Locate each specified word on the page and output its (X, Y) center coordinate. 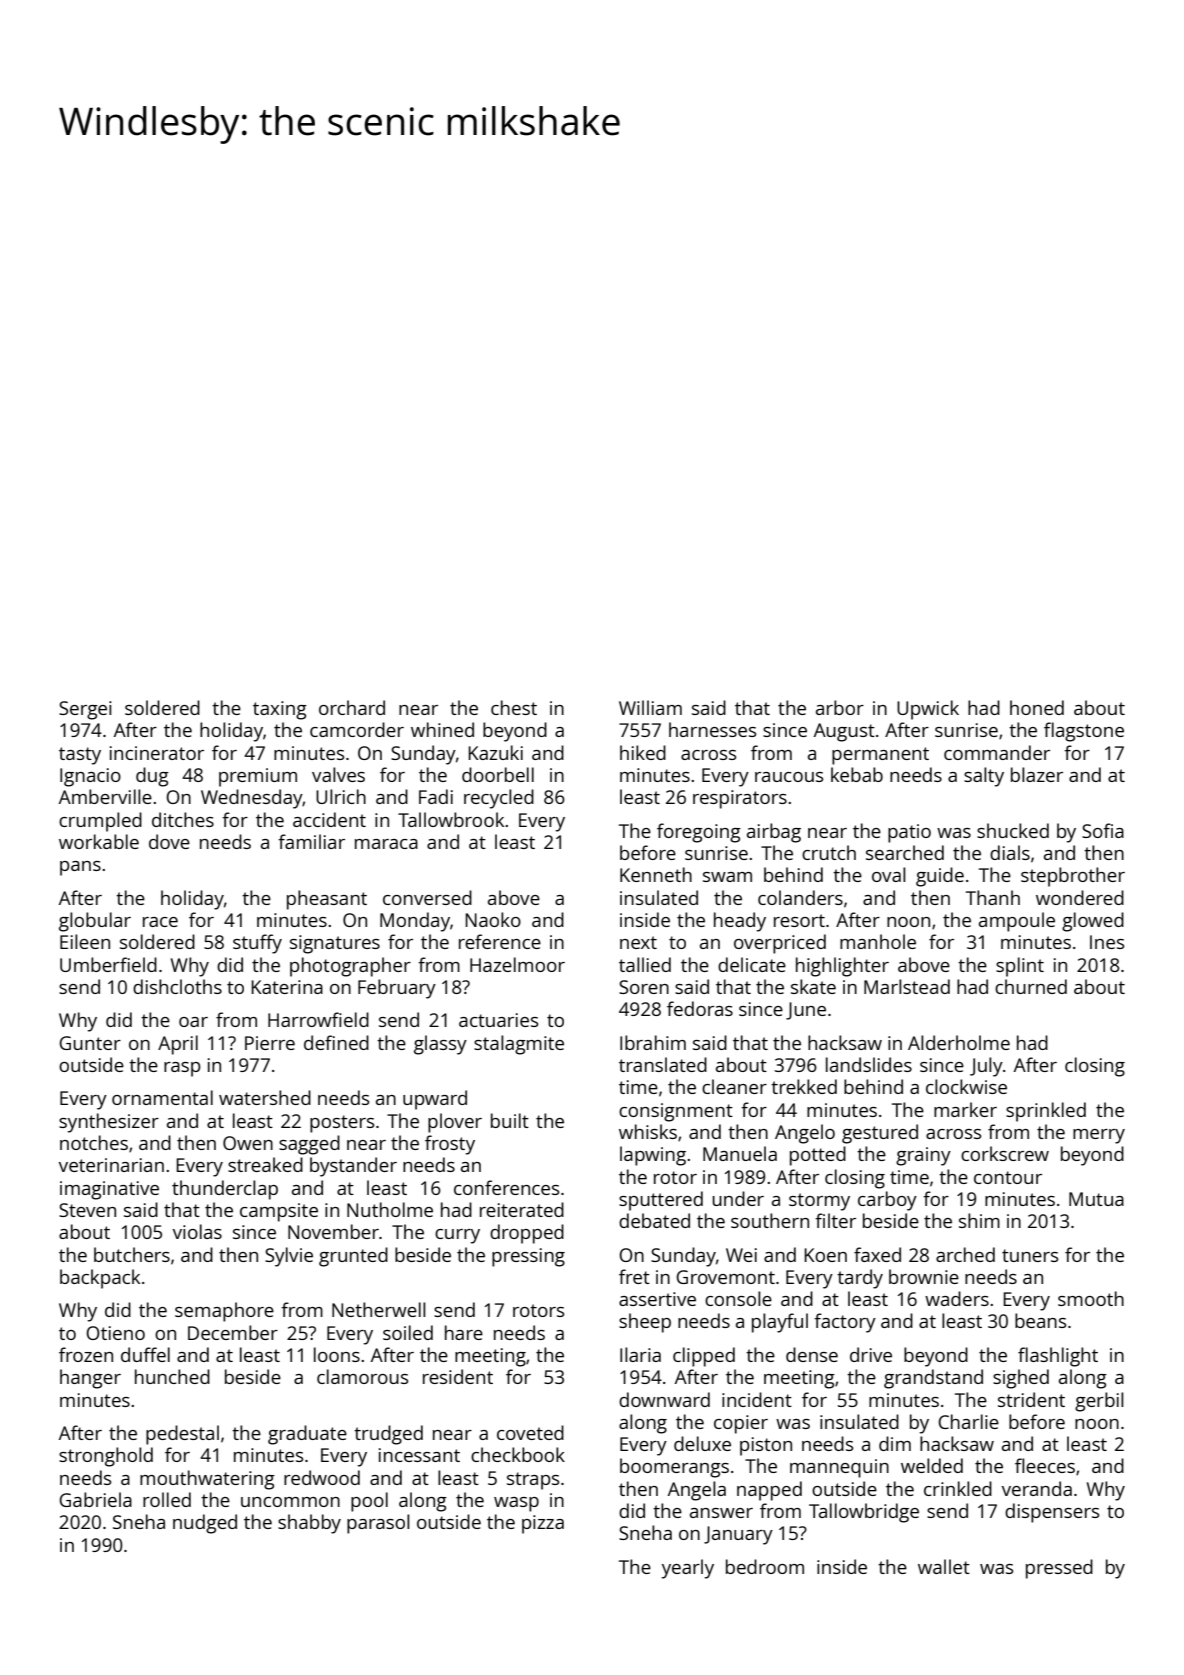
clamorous (362, 1376)
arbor (840, 707)
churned (1031, 986)
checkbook (518, 1454)
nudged (205, 1524)
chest (514, 707)
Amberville (105, 796)
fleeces (1045, 1465)
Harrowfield (318, 1019)
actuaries (498, 1020)
